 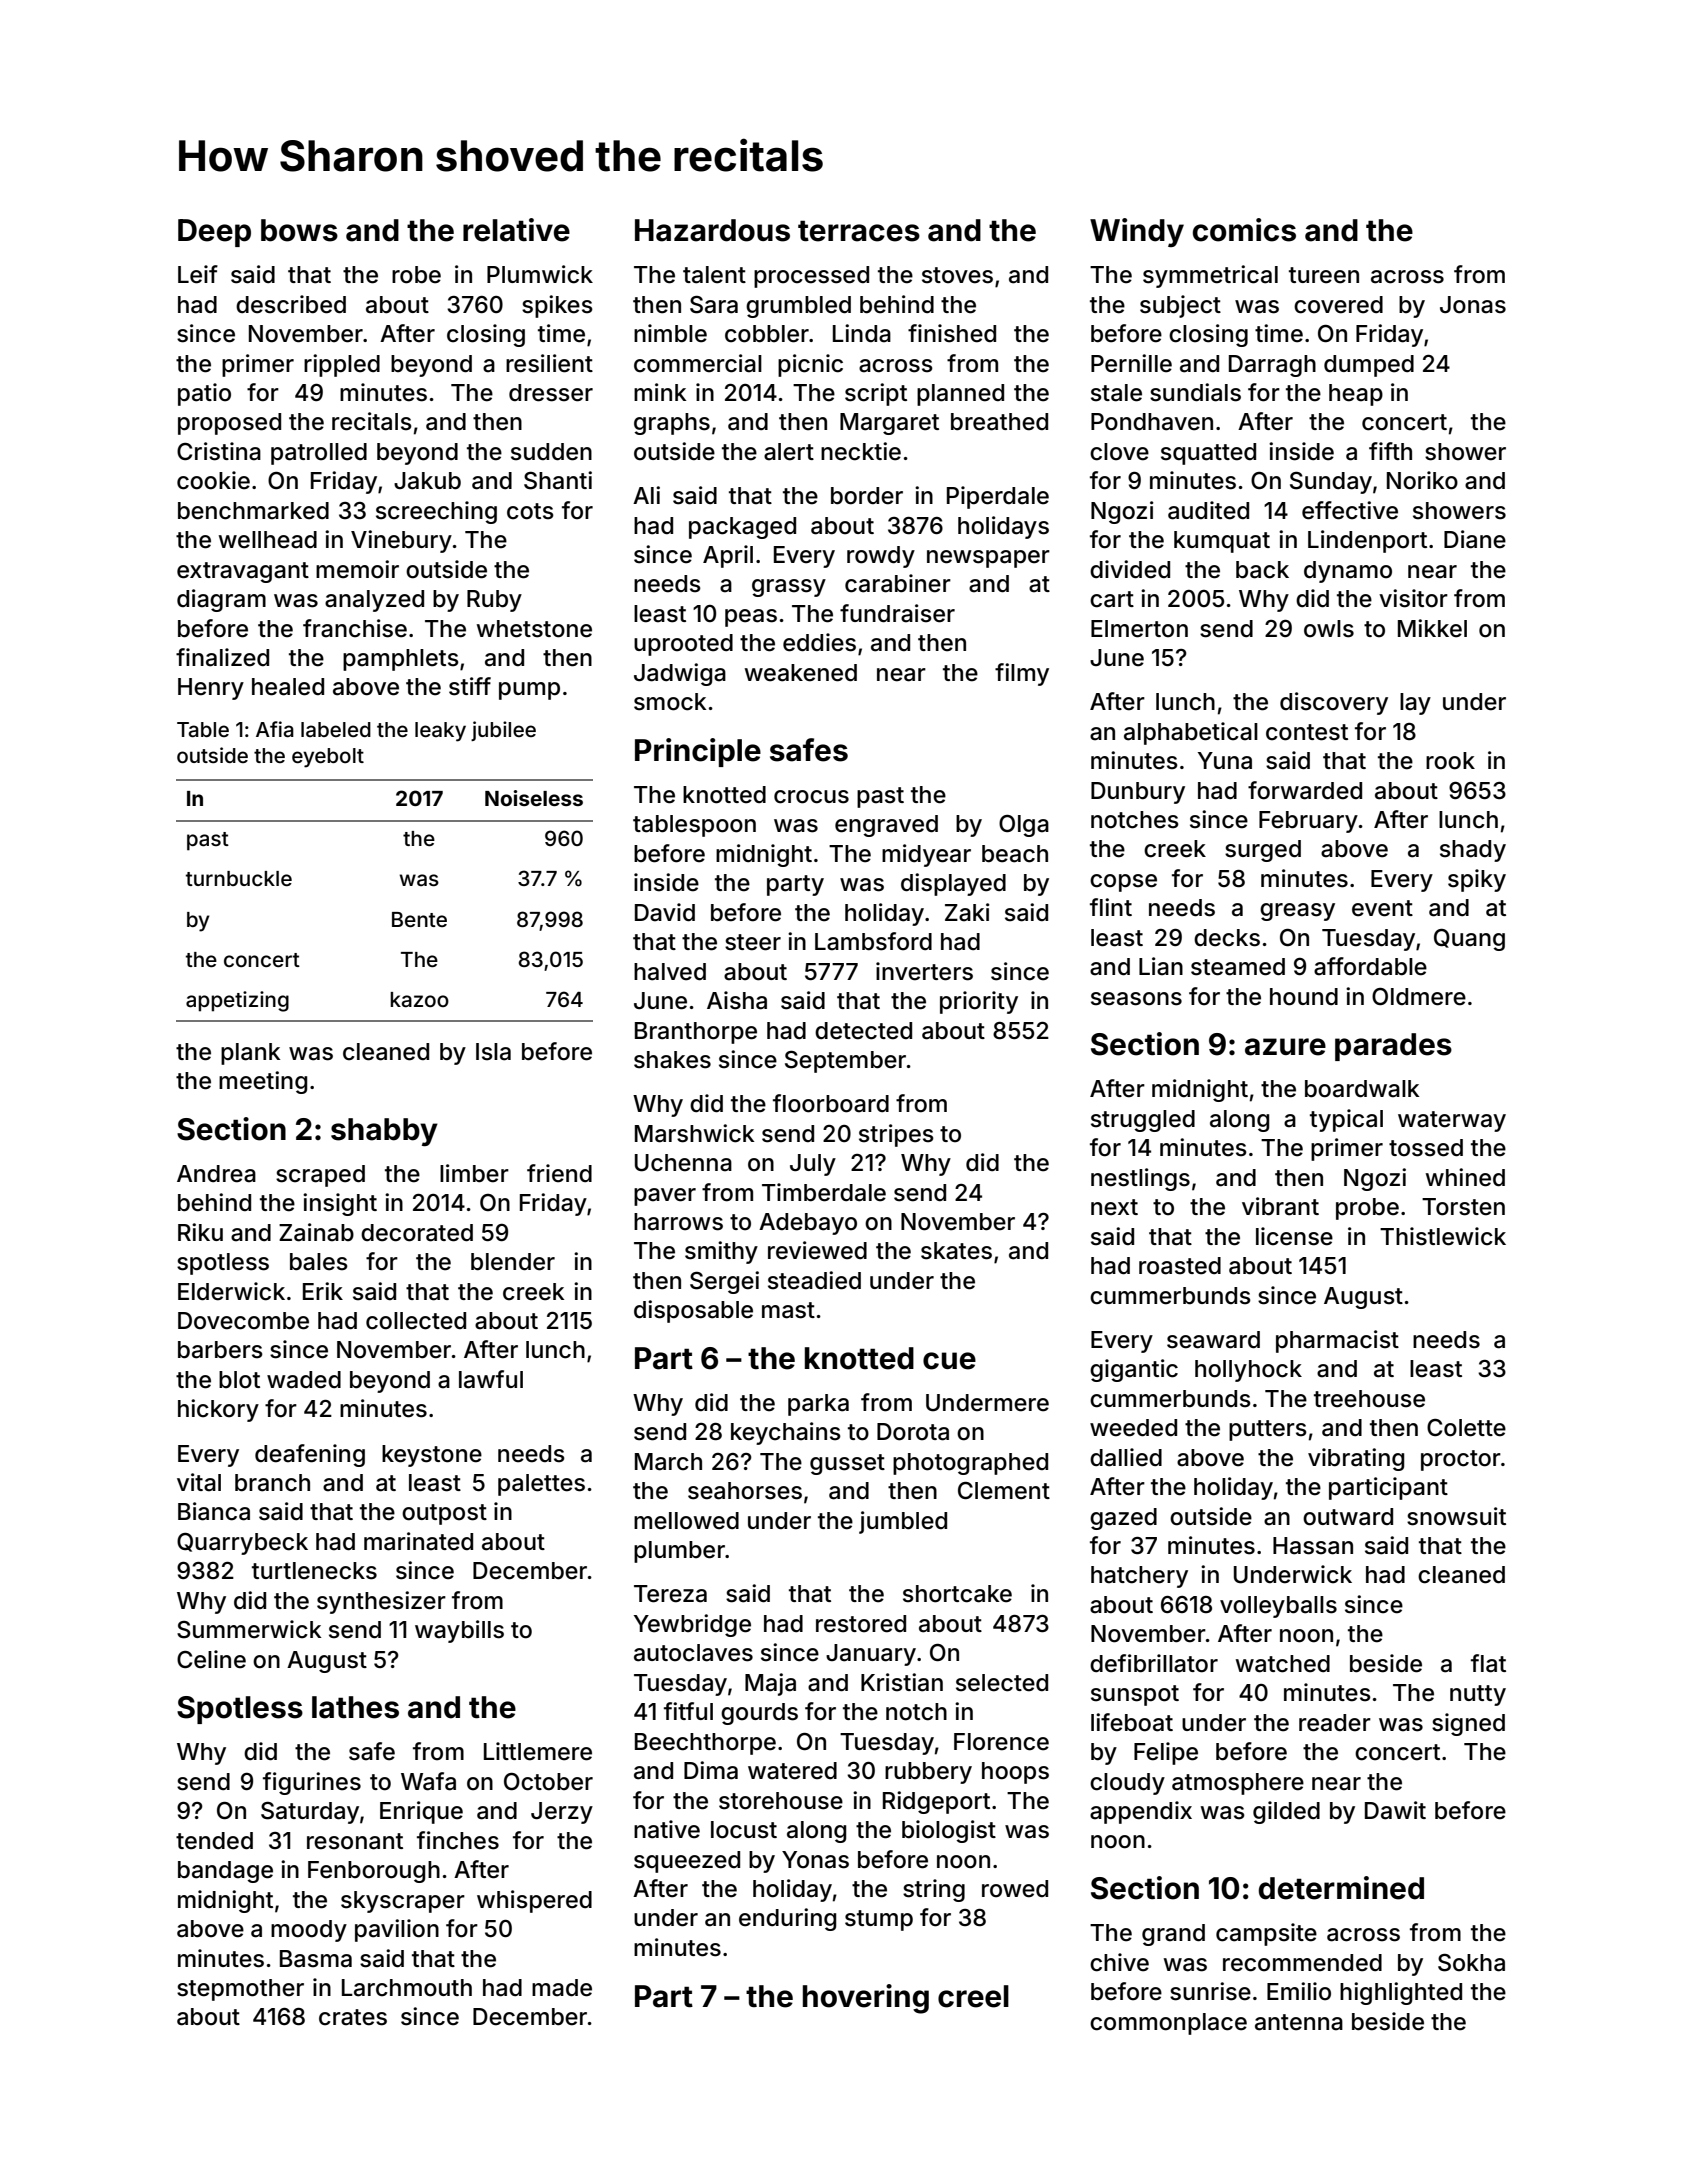 What do you see at coordinates (1208, 510) in the document?
I see `audited` at bounding box center [1208, 510].
